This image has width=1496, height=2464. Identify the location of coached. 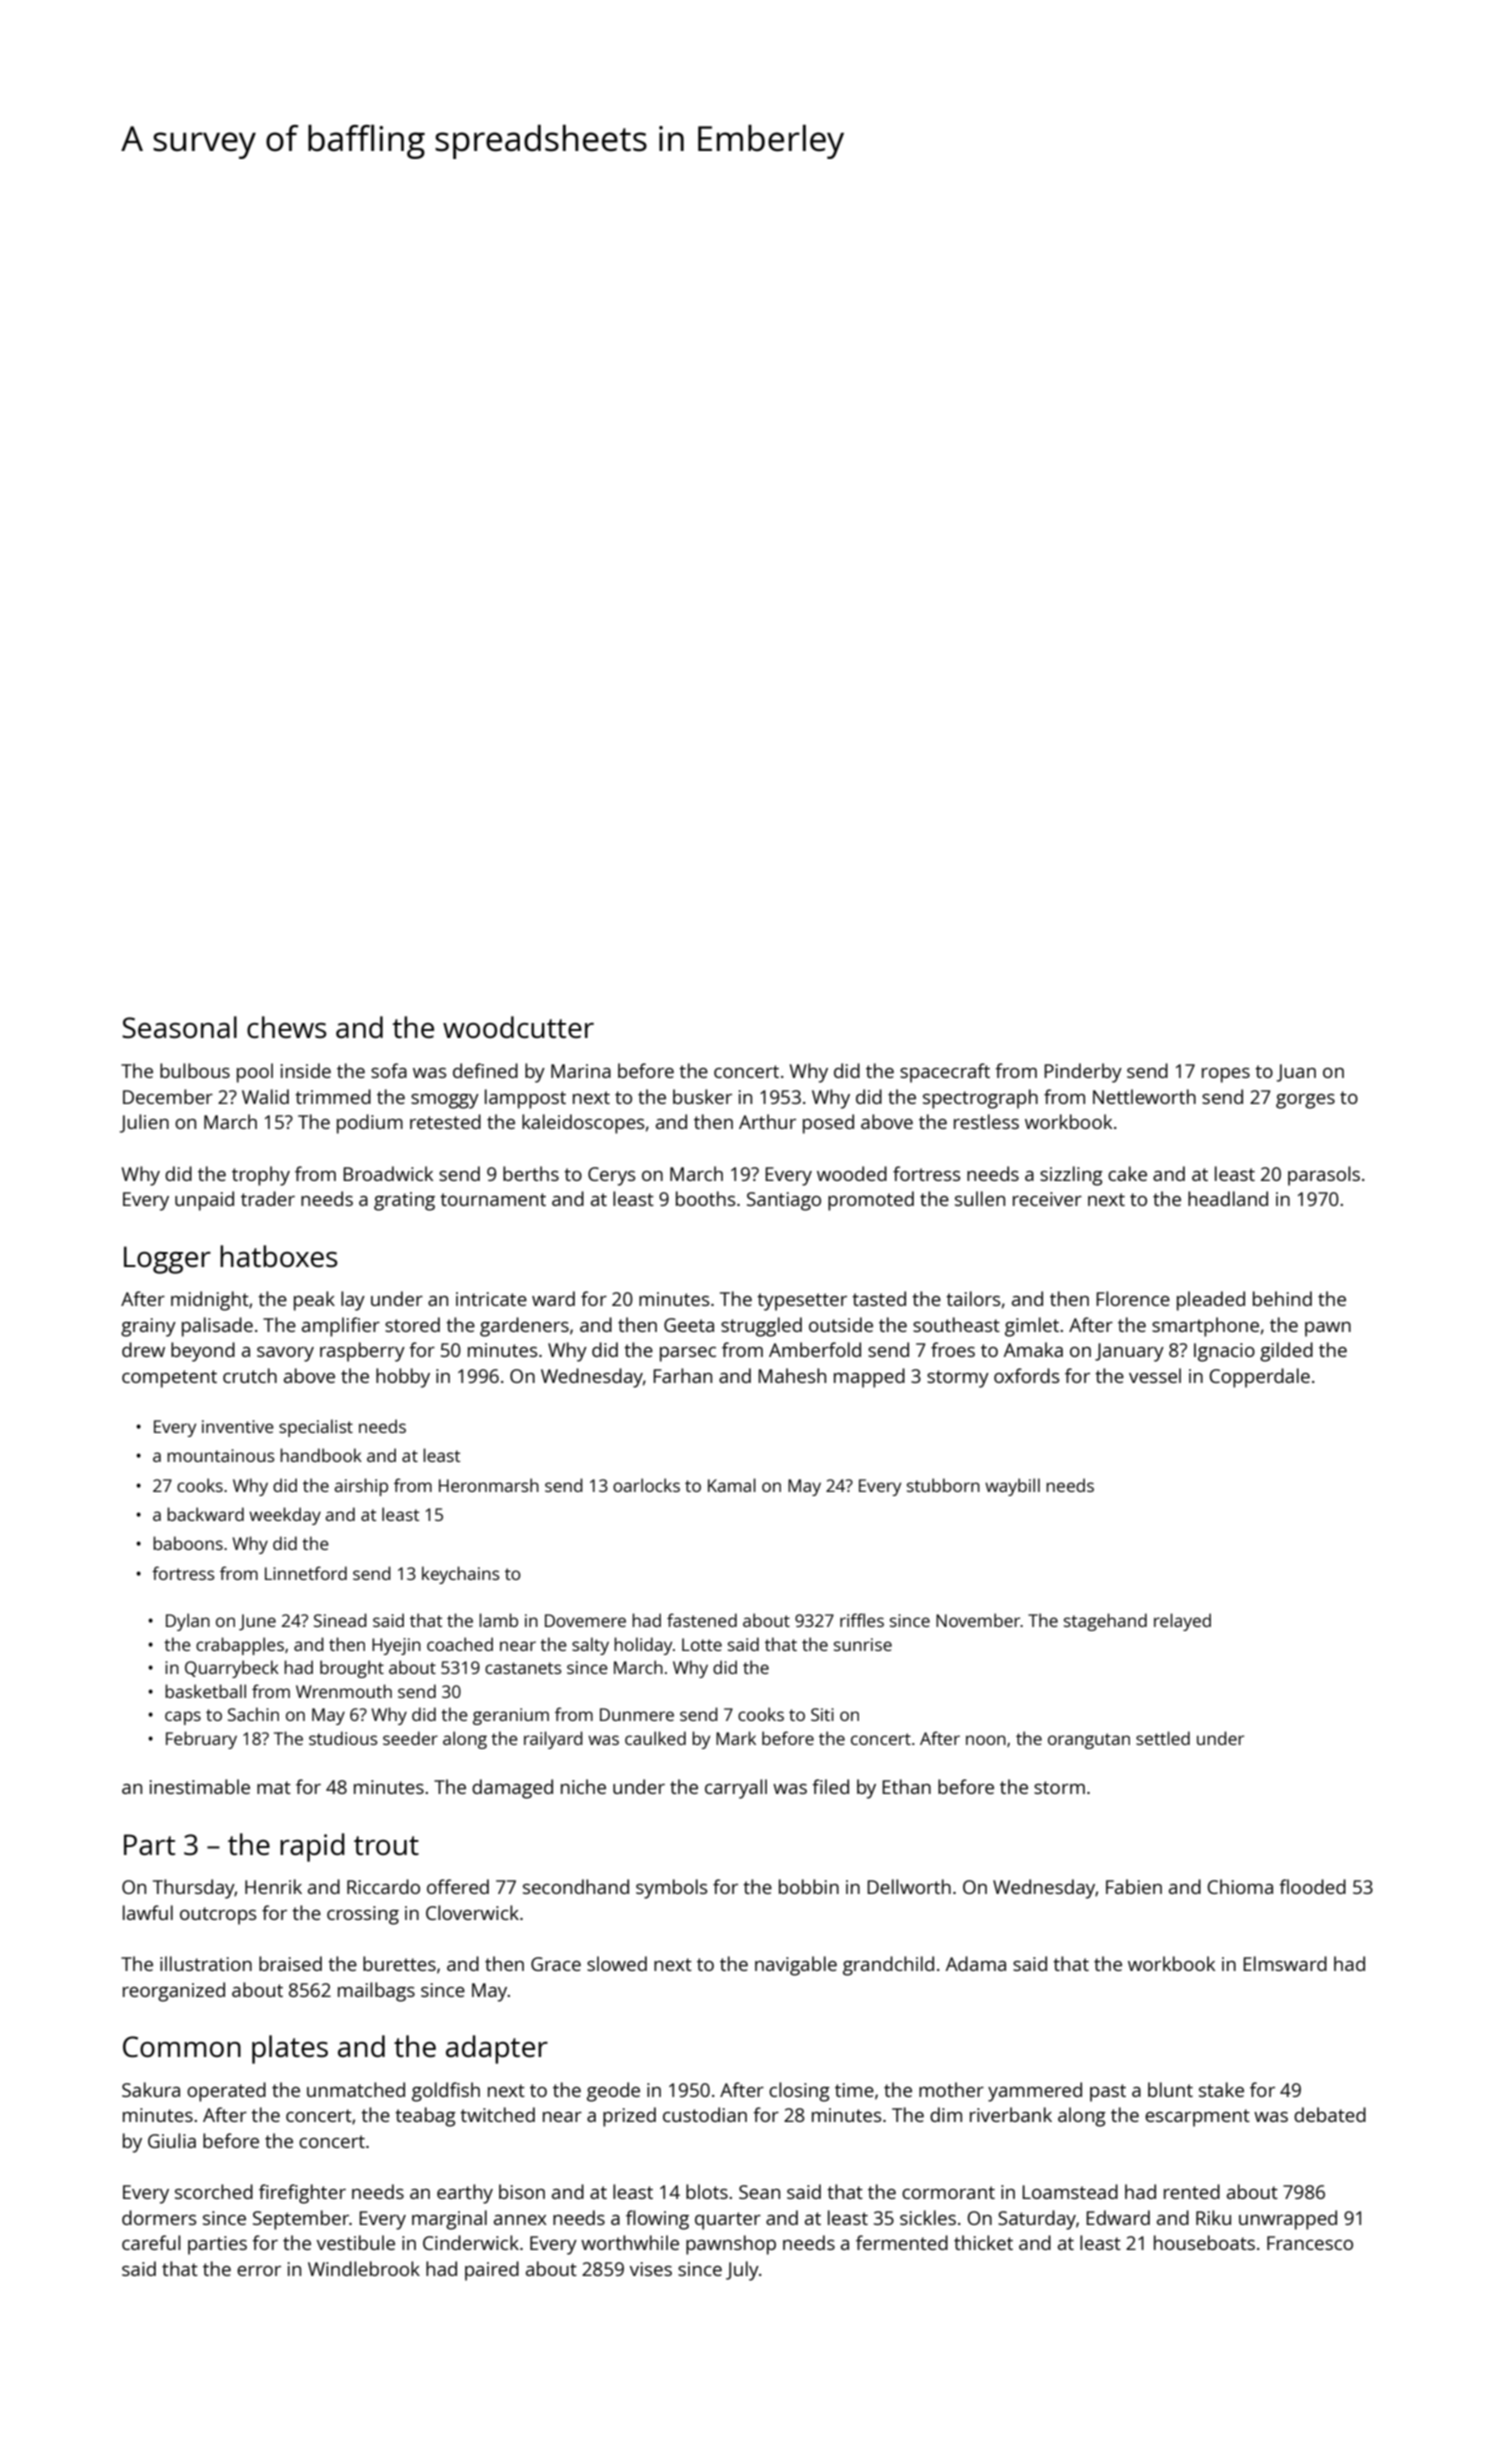
(460, 1644).
